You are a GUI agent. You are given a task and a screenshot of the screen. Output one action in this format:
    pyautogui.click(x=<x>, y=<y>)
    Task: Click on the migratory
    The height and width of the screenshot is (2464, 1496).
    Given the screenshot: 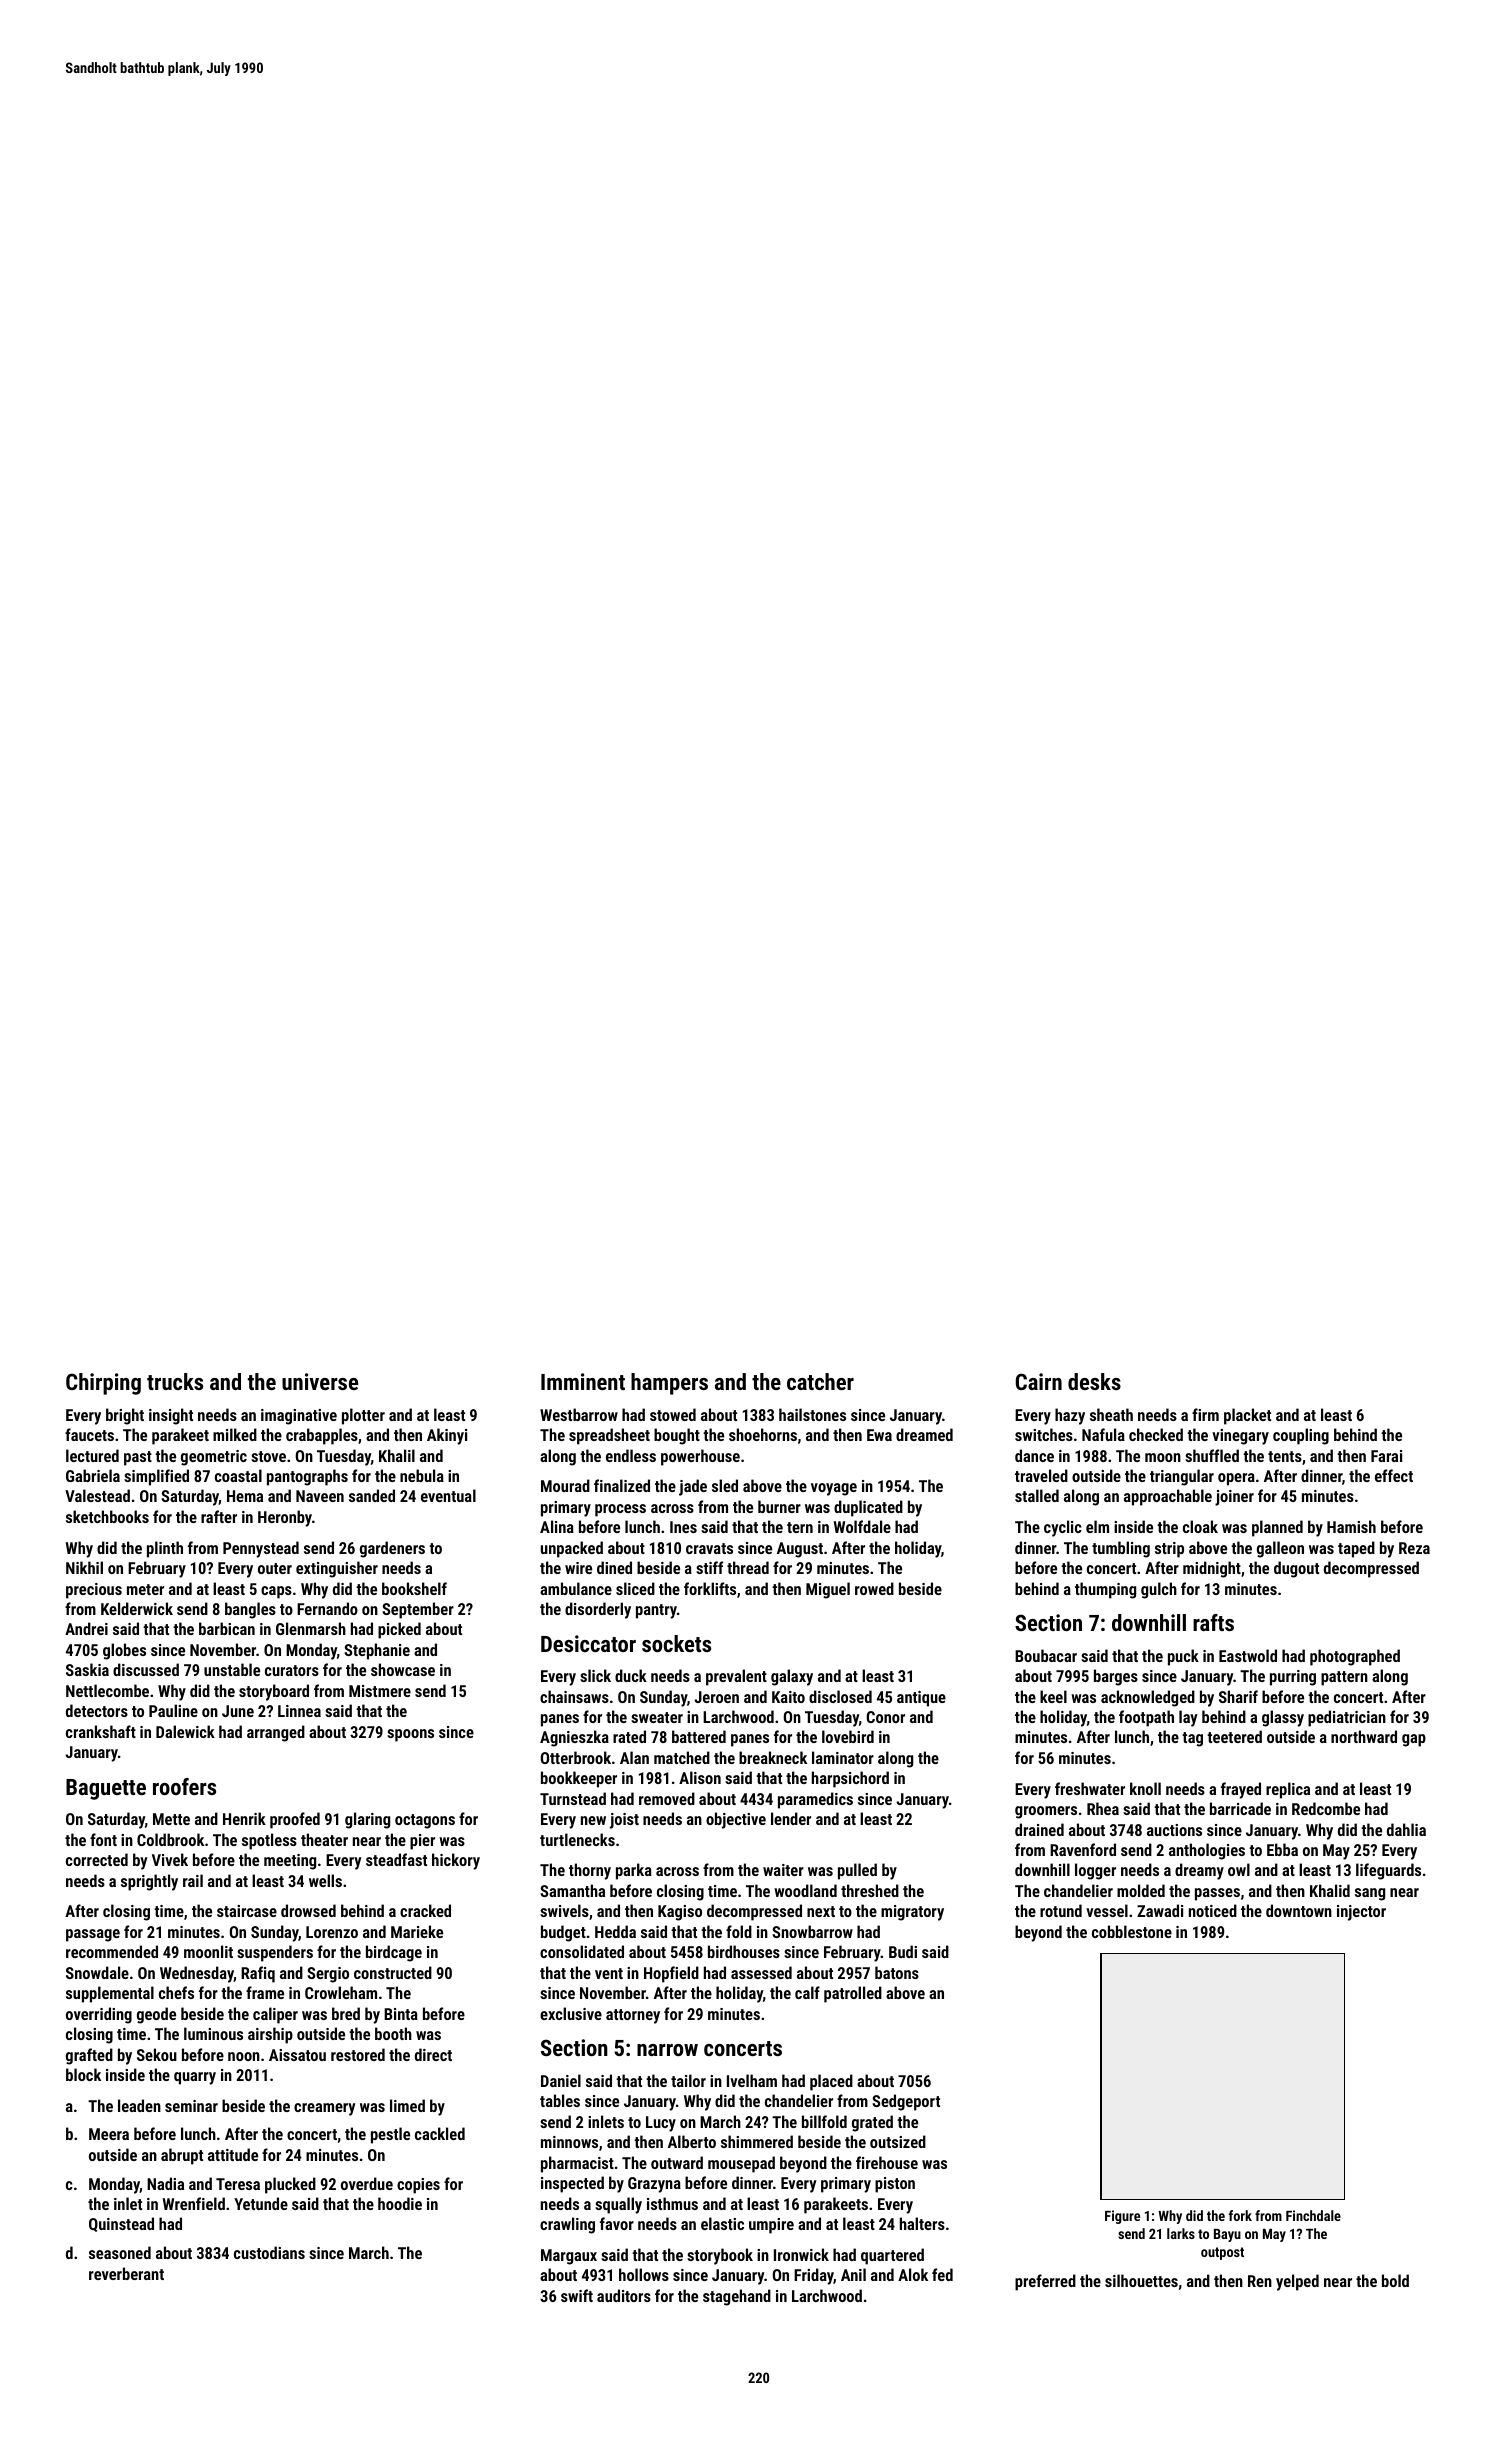 What is the action you would take?
    pyautogui.click(x=912, y=1913)
